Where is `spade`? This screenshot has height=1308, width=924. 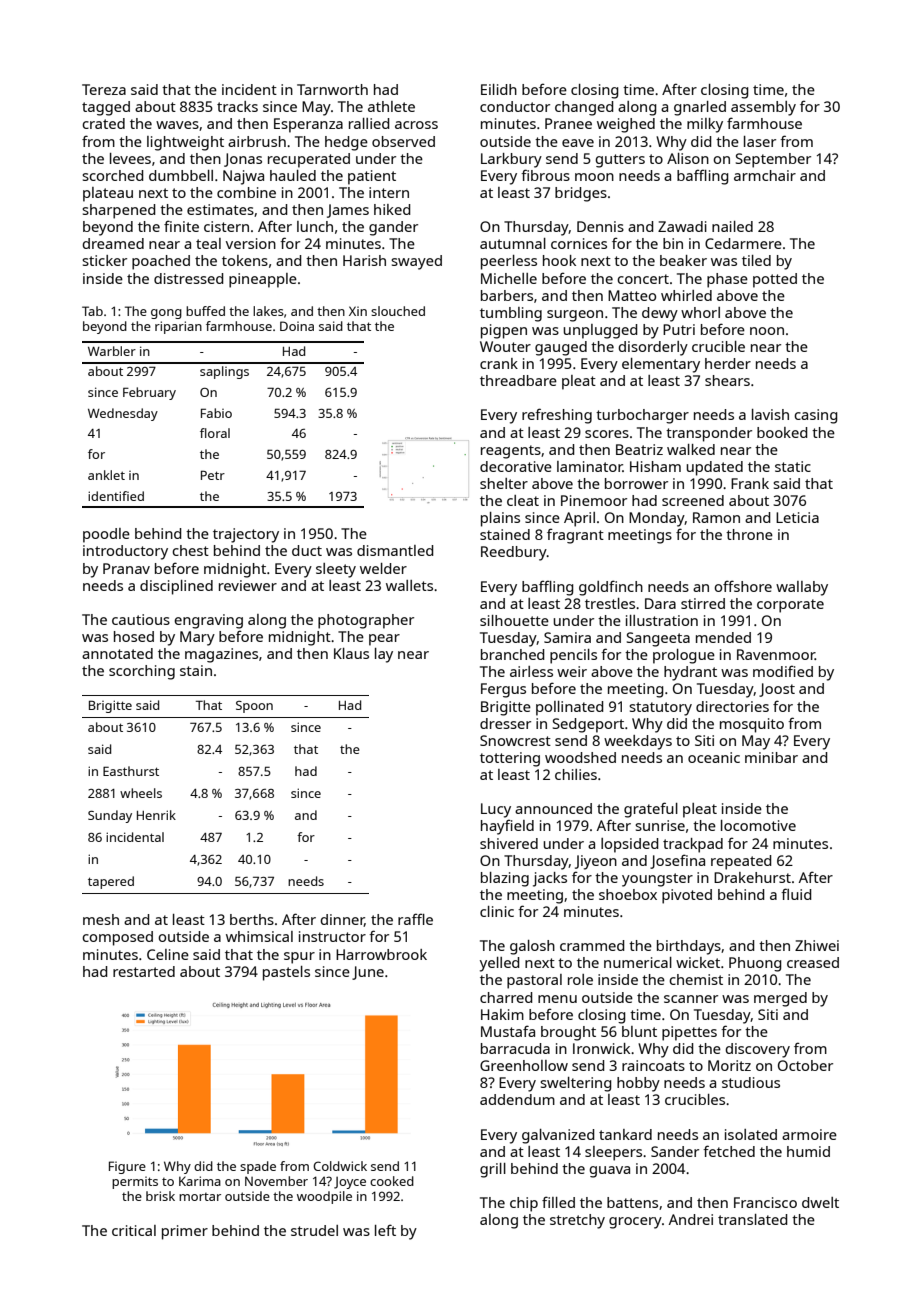
spade is located at coordinates (258, 1167).
